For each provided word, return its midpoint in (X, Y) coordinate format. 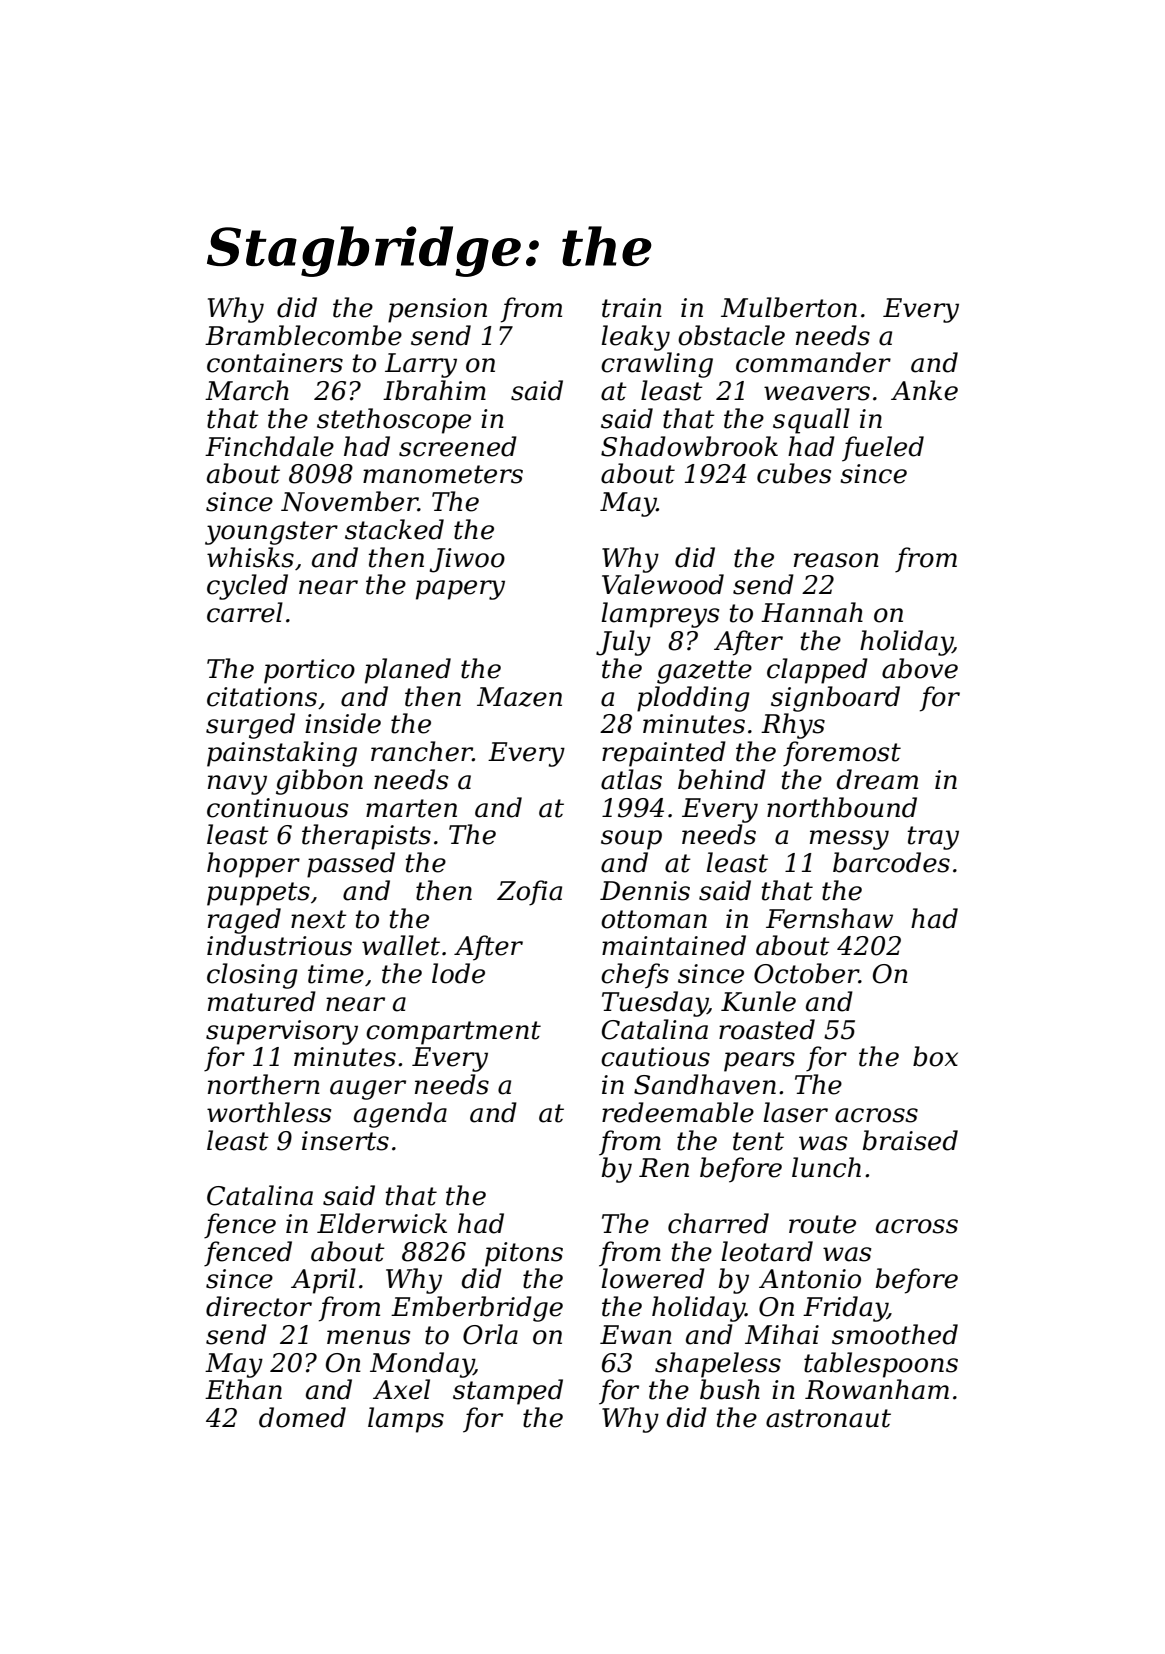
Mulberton (789, 307)
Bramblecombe (303, 335)
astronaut (828, 1418)
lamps (406, 1420)
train (632, 308)
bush (730, 1389)
